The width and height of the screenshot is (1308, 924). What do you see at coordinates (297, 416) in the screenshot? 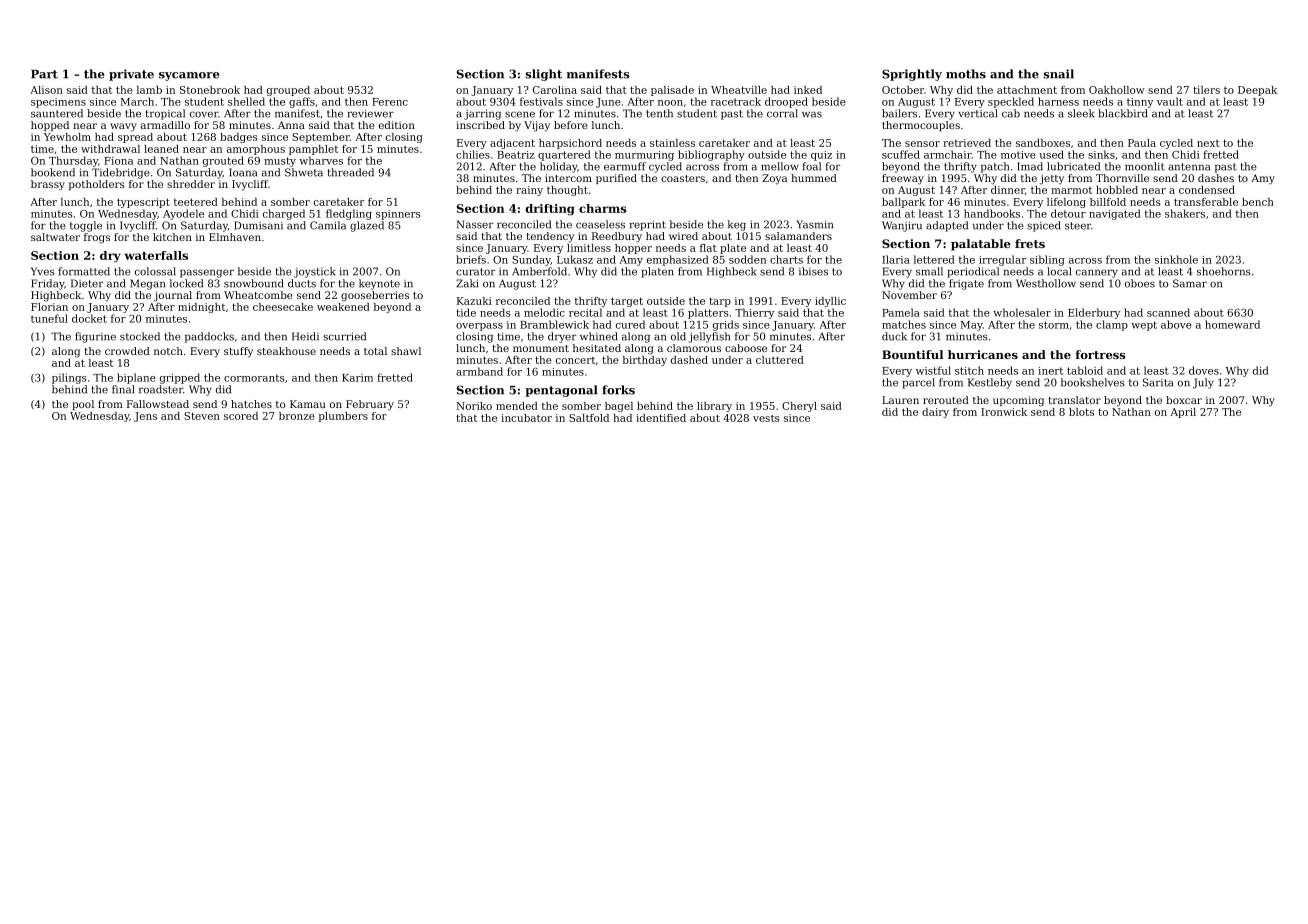
I see `bronze` at bounding box center [297, 416].
